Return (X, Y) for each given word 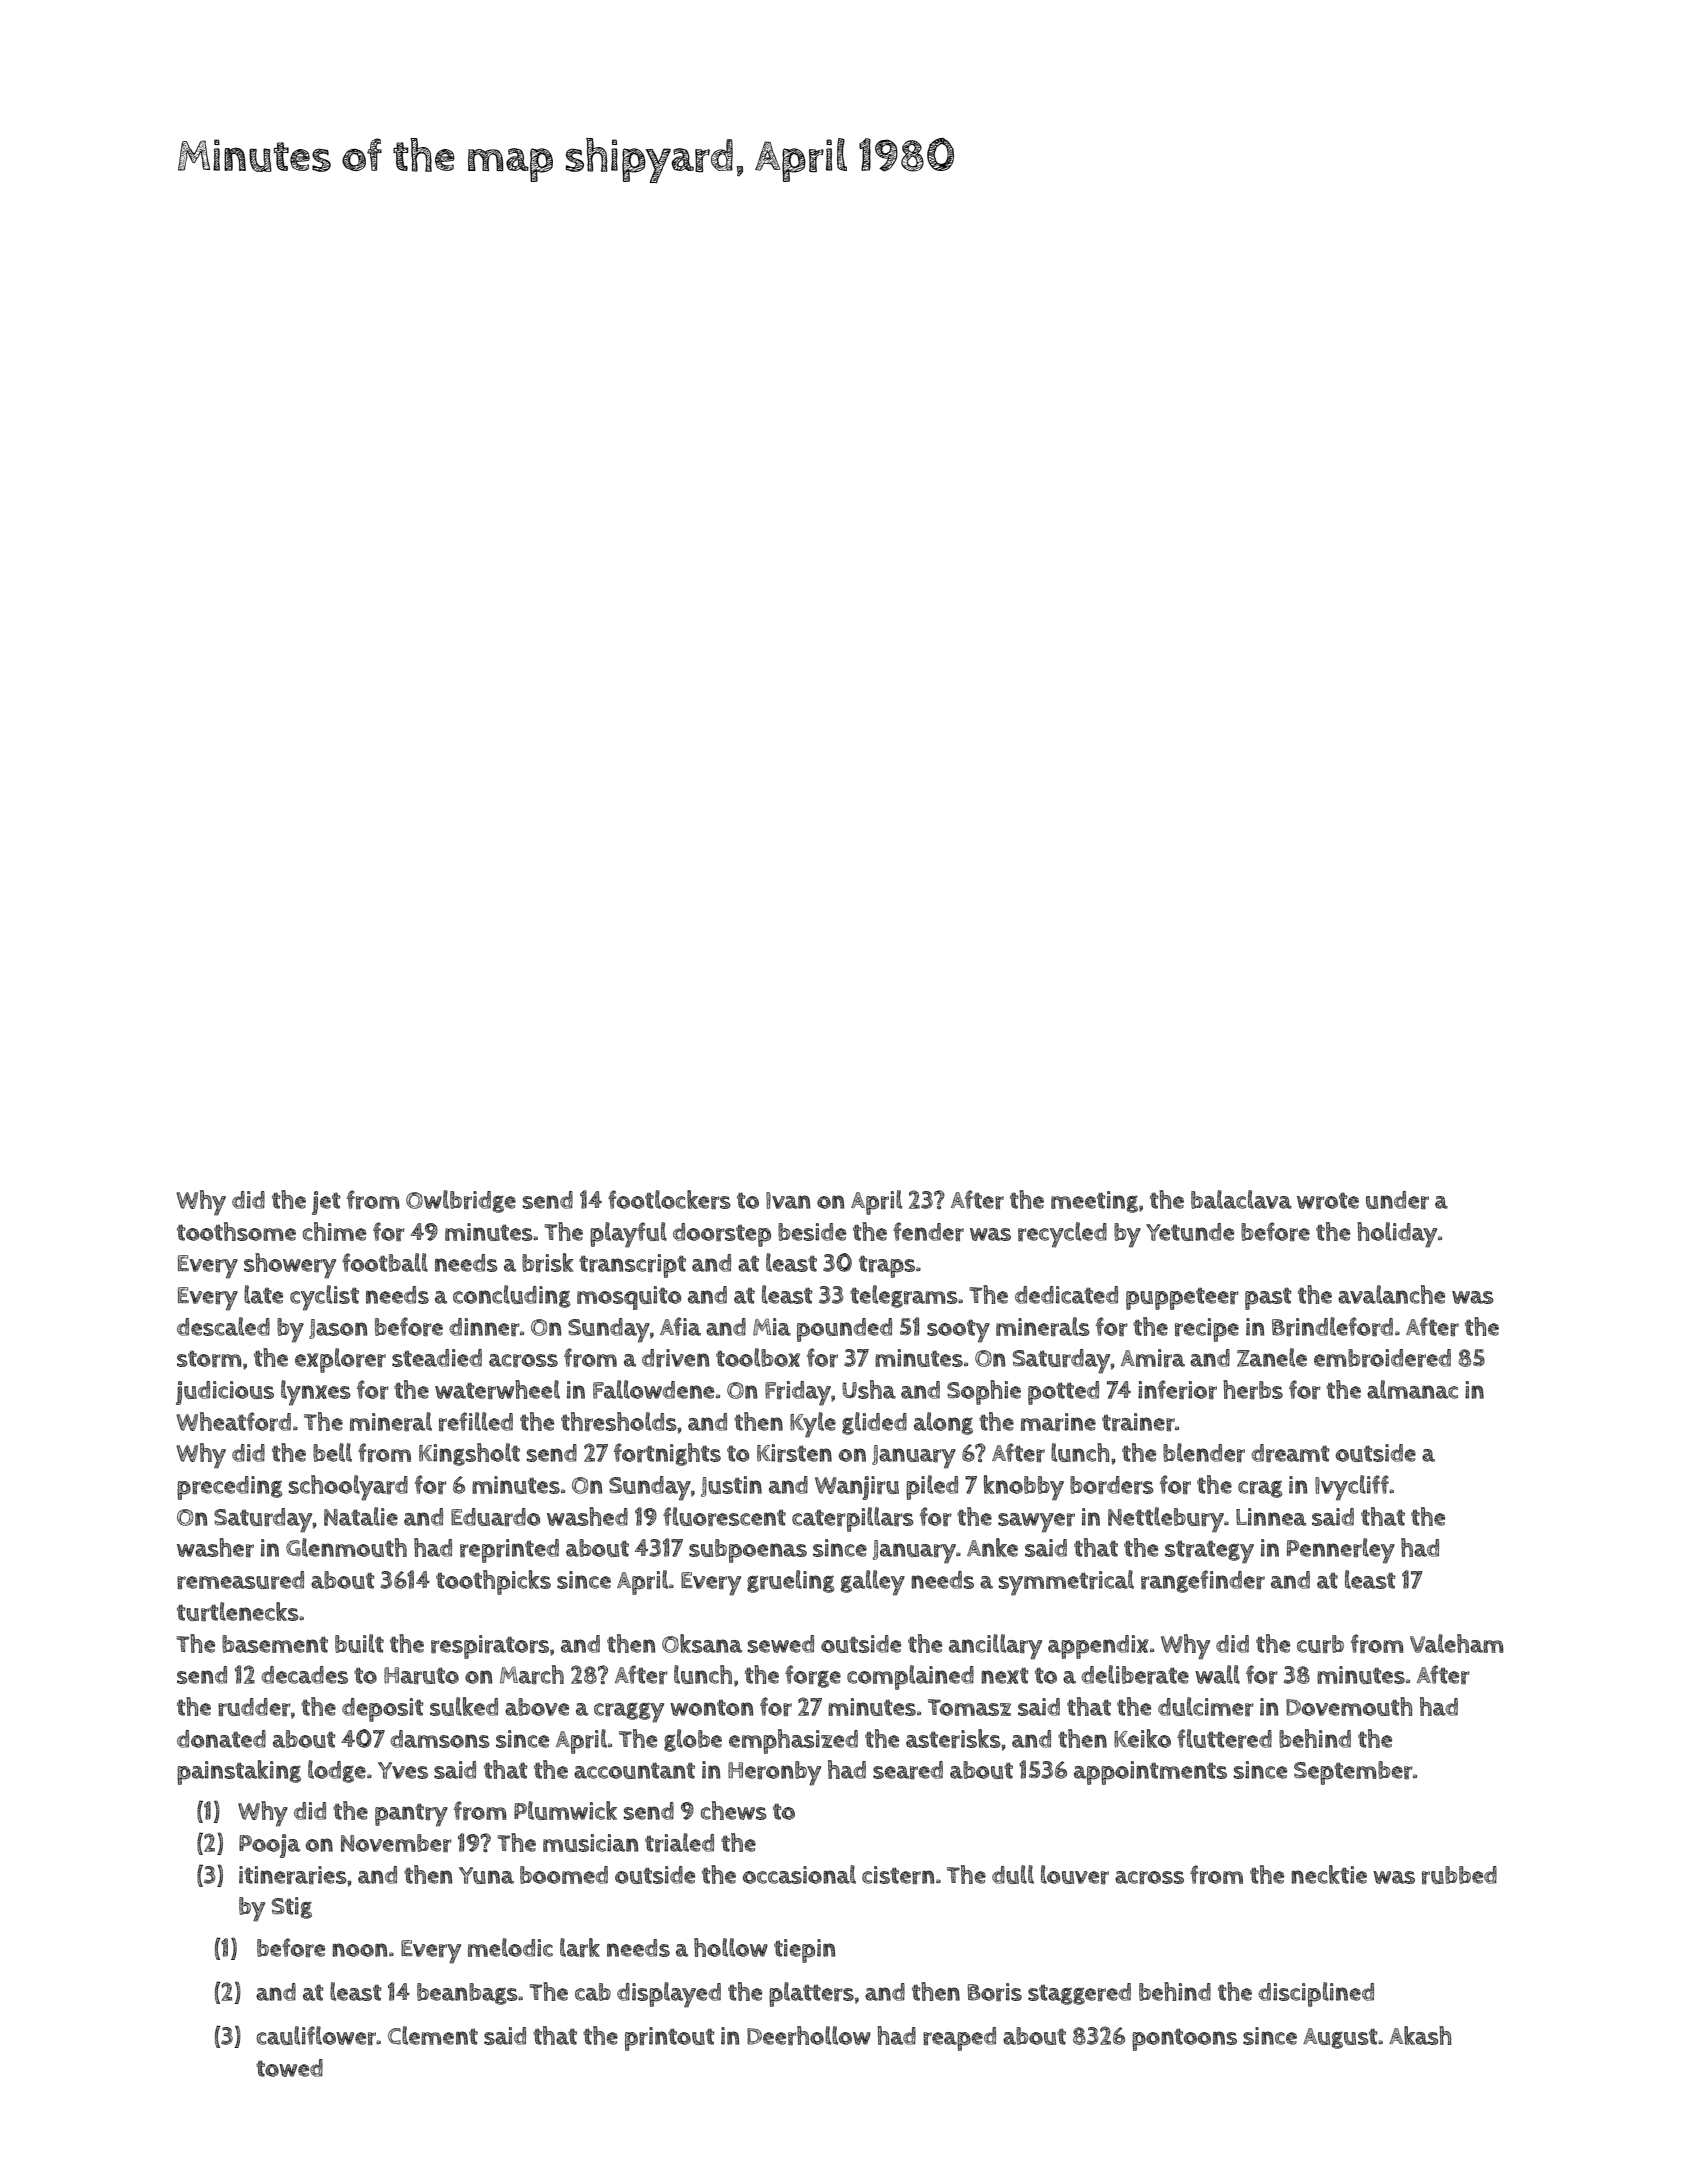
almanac (1412, 1389)
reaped (959, 2039)
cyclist (324, 1298)
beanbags (467, 1994)
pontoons (1184, 2039)
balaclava (1241, 1199)
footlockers (669, 1199)
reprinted (509, 1551)
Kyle (813, 1425)
